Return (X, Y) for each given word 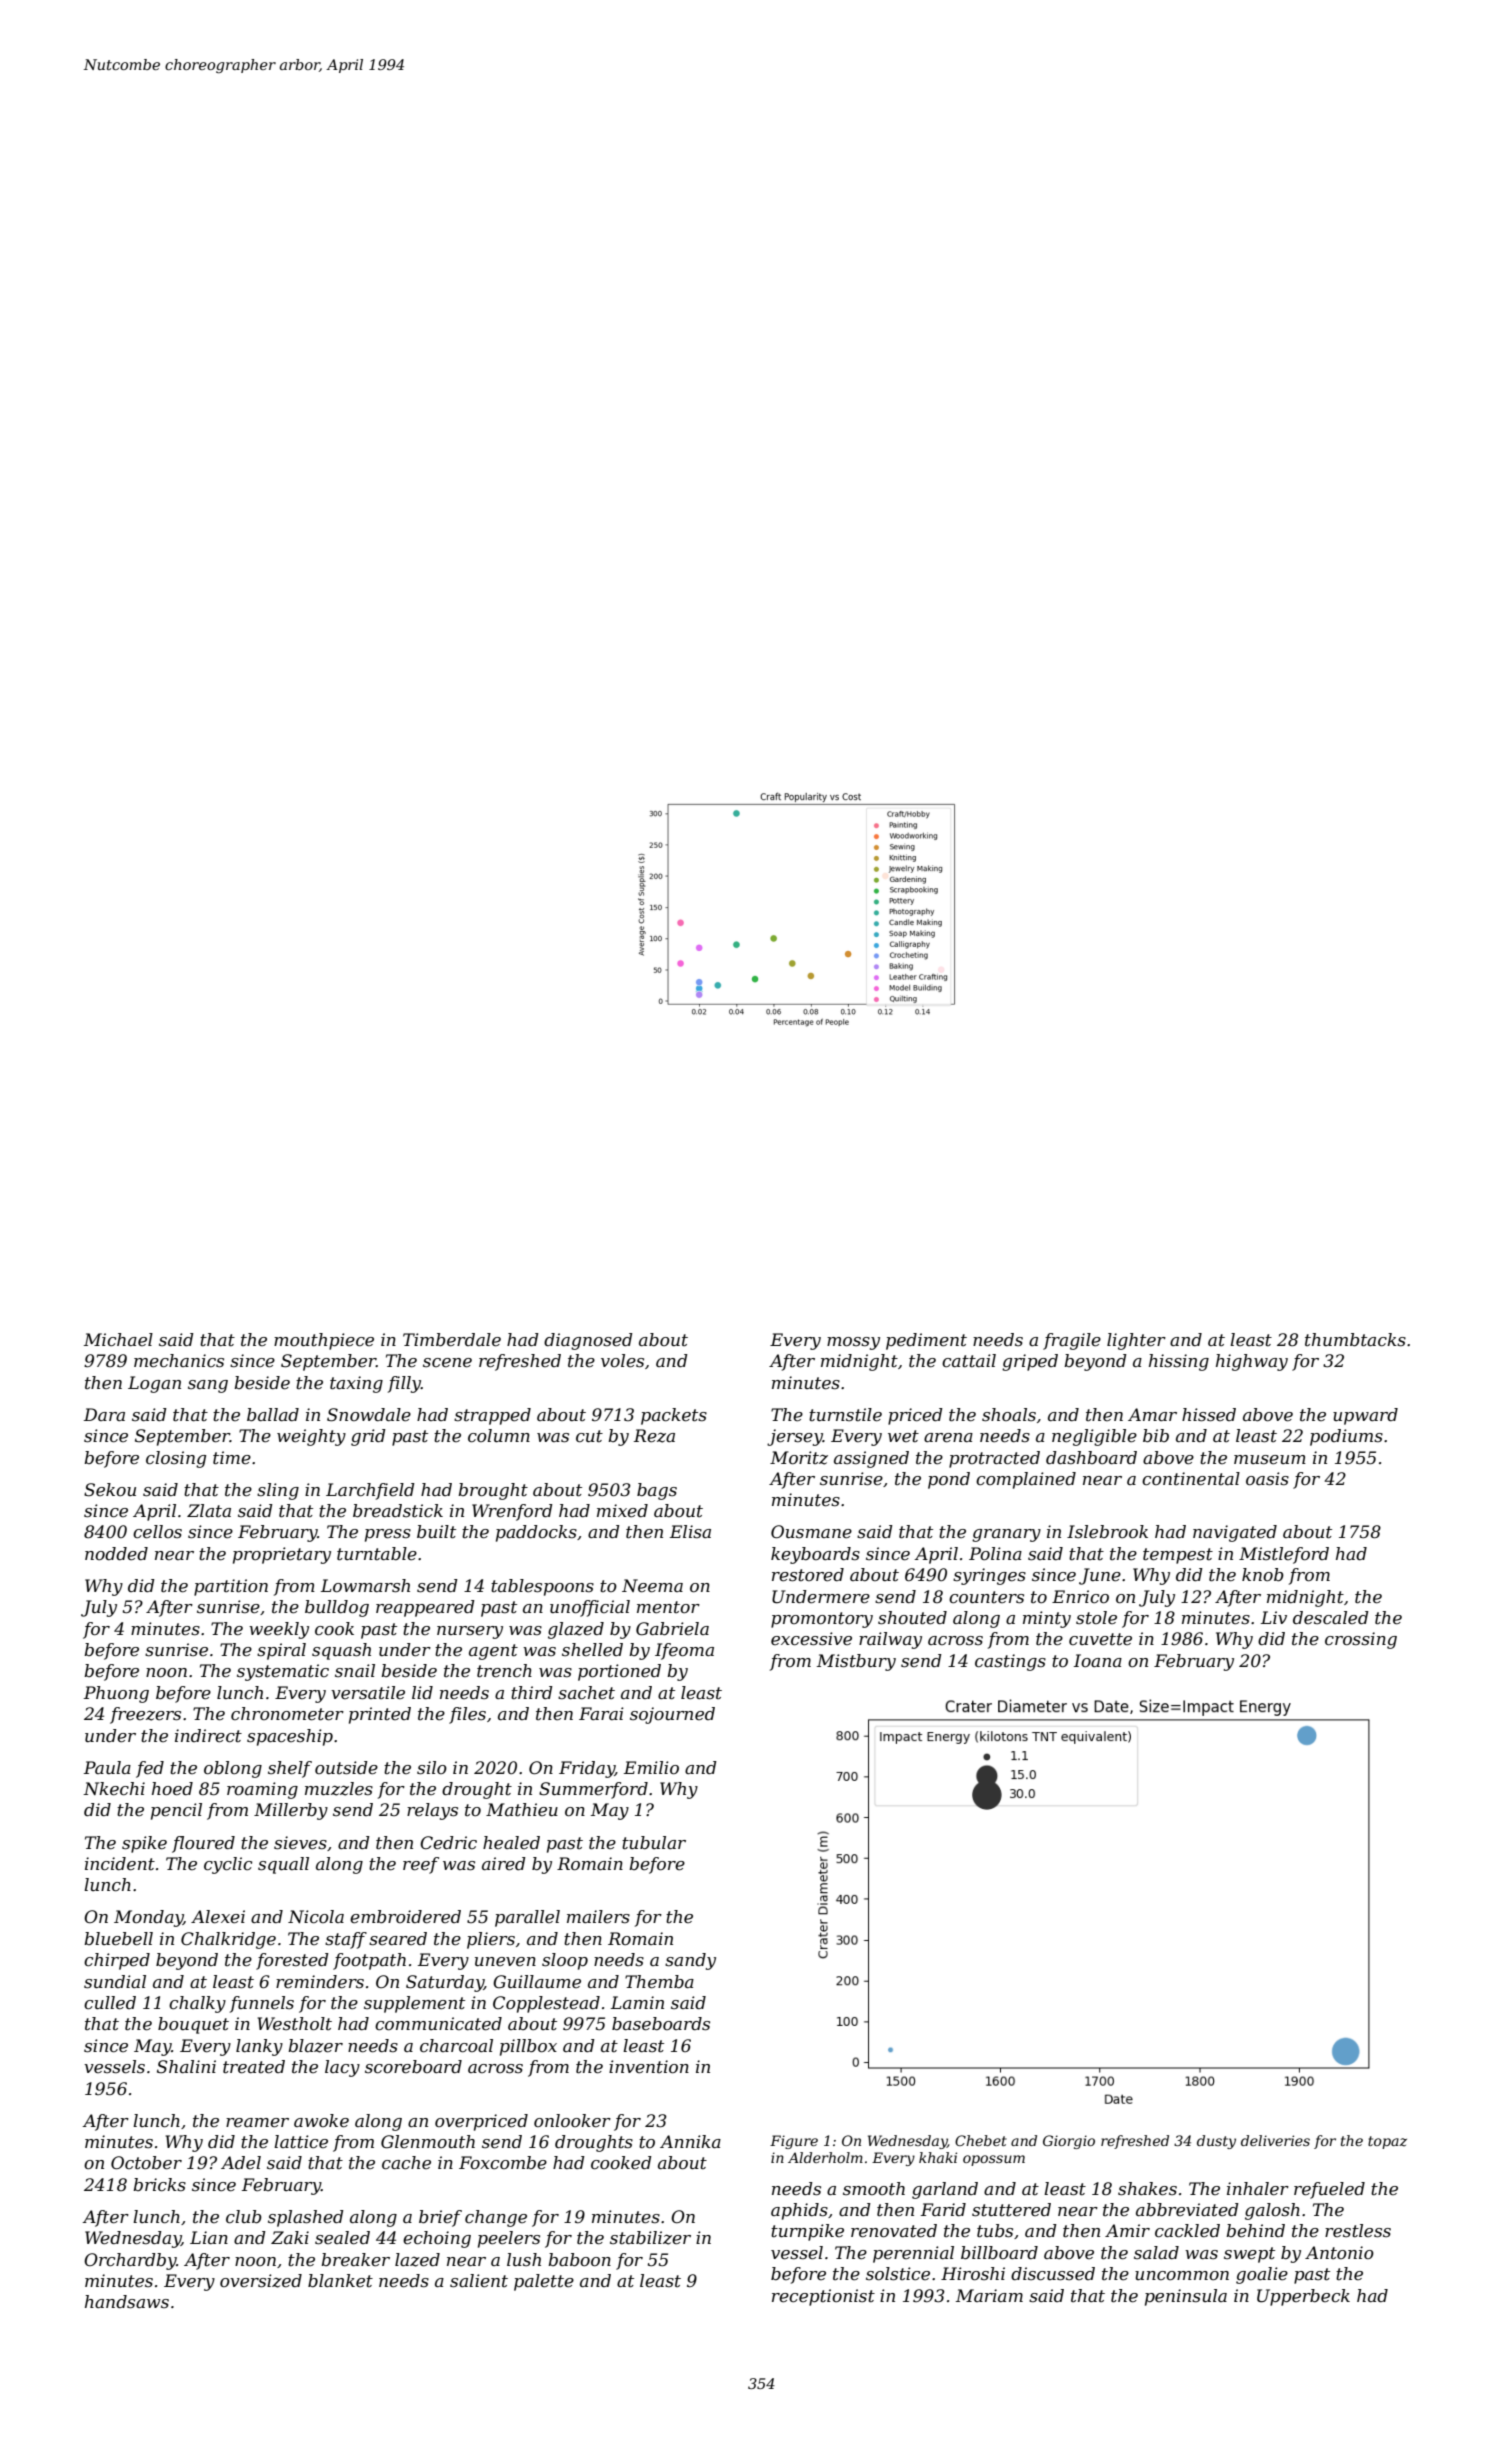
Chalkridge (228, 1940)
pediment (926, 1341)
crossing (1361, 1640)
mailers (598, 1917)
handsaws (127, 2302)
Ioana (1098, 1660)
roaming (262, 1790)
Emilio (651, 1767)
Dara (104, 1414)
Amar (1152, 1414)
